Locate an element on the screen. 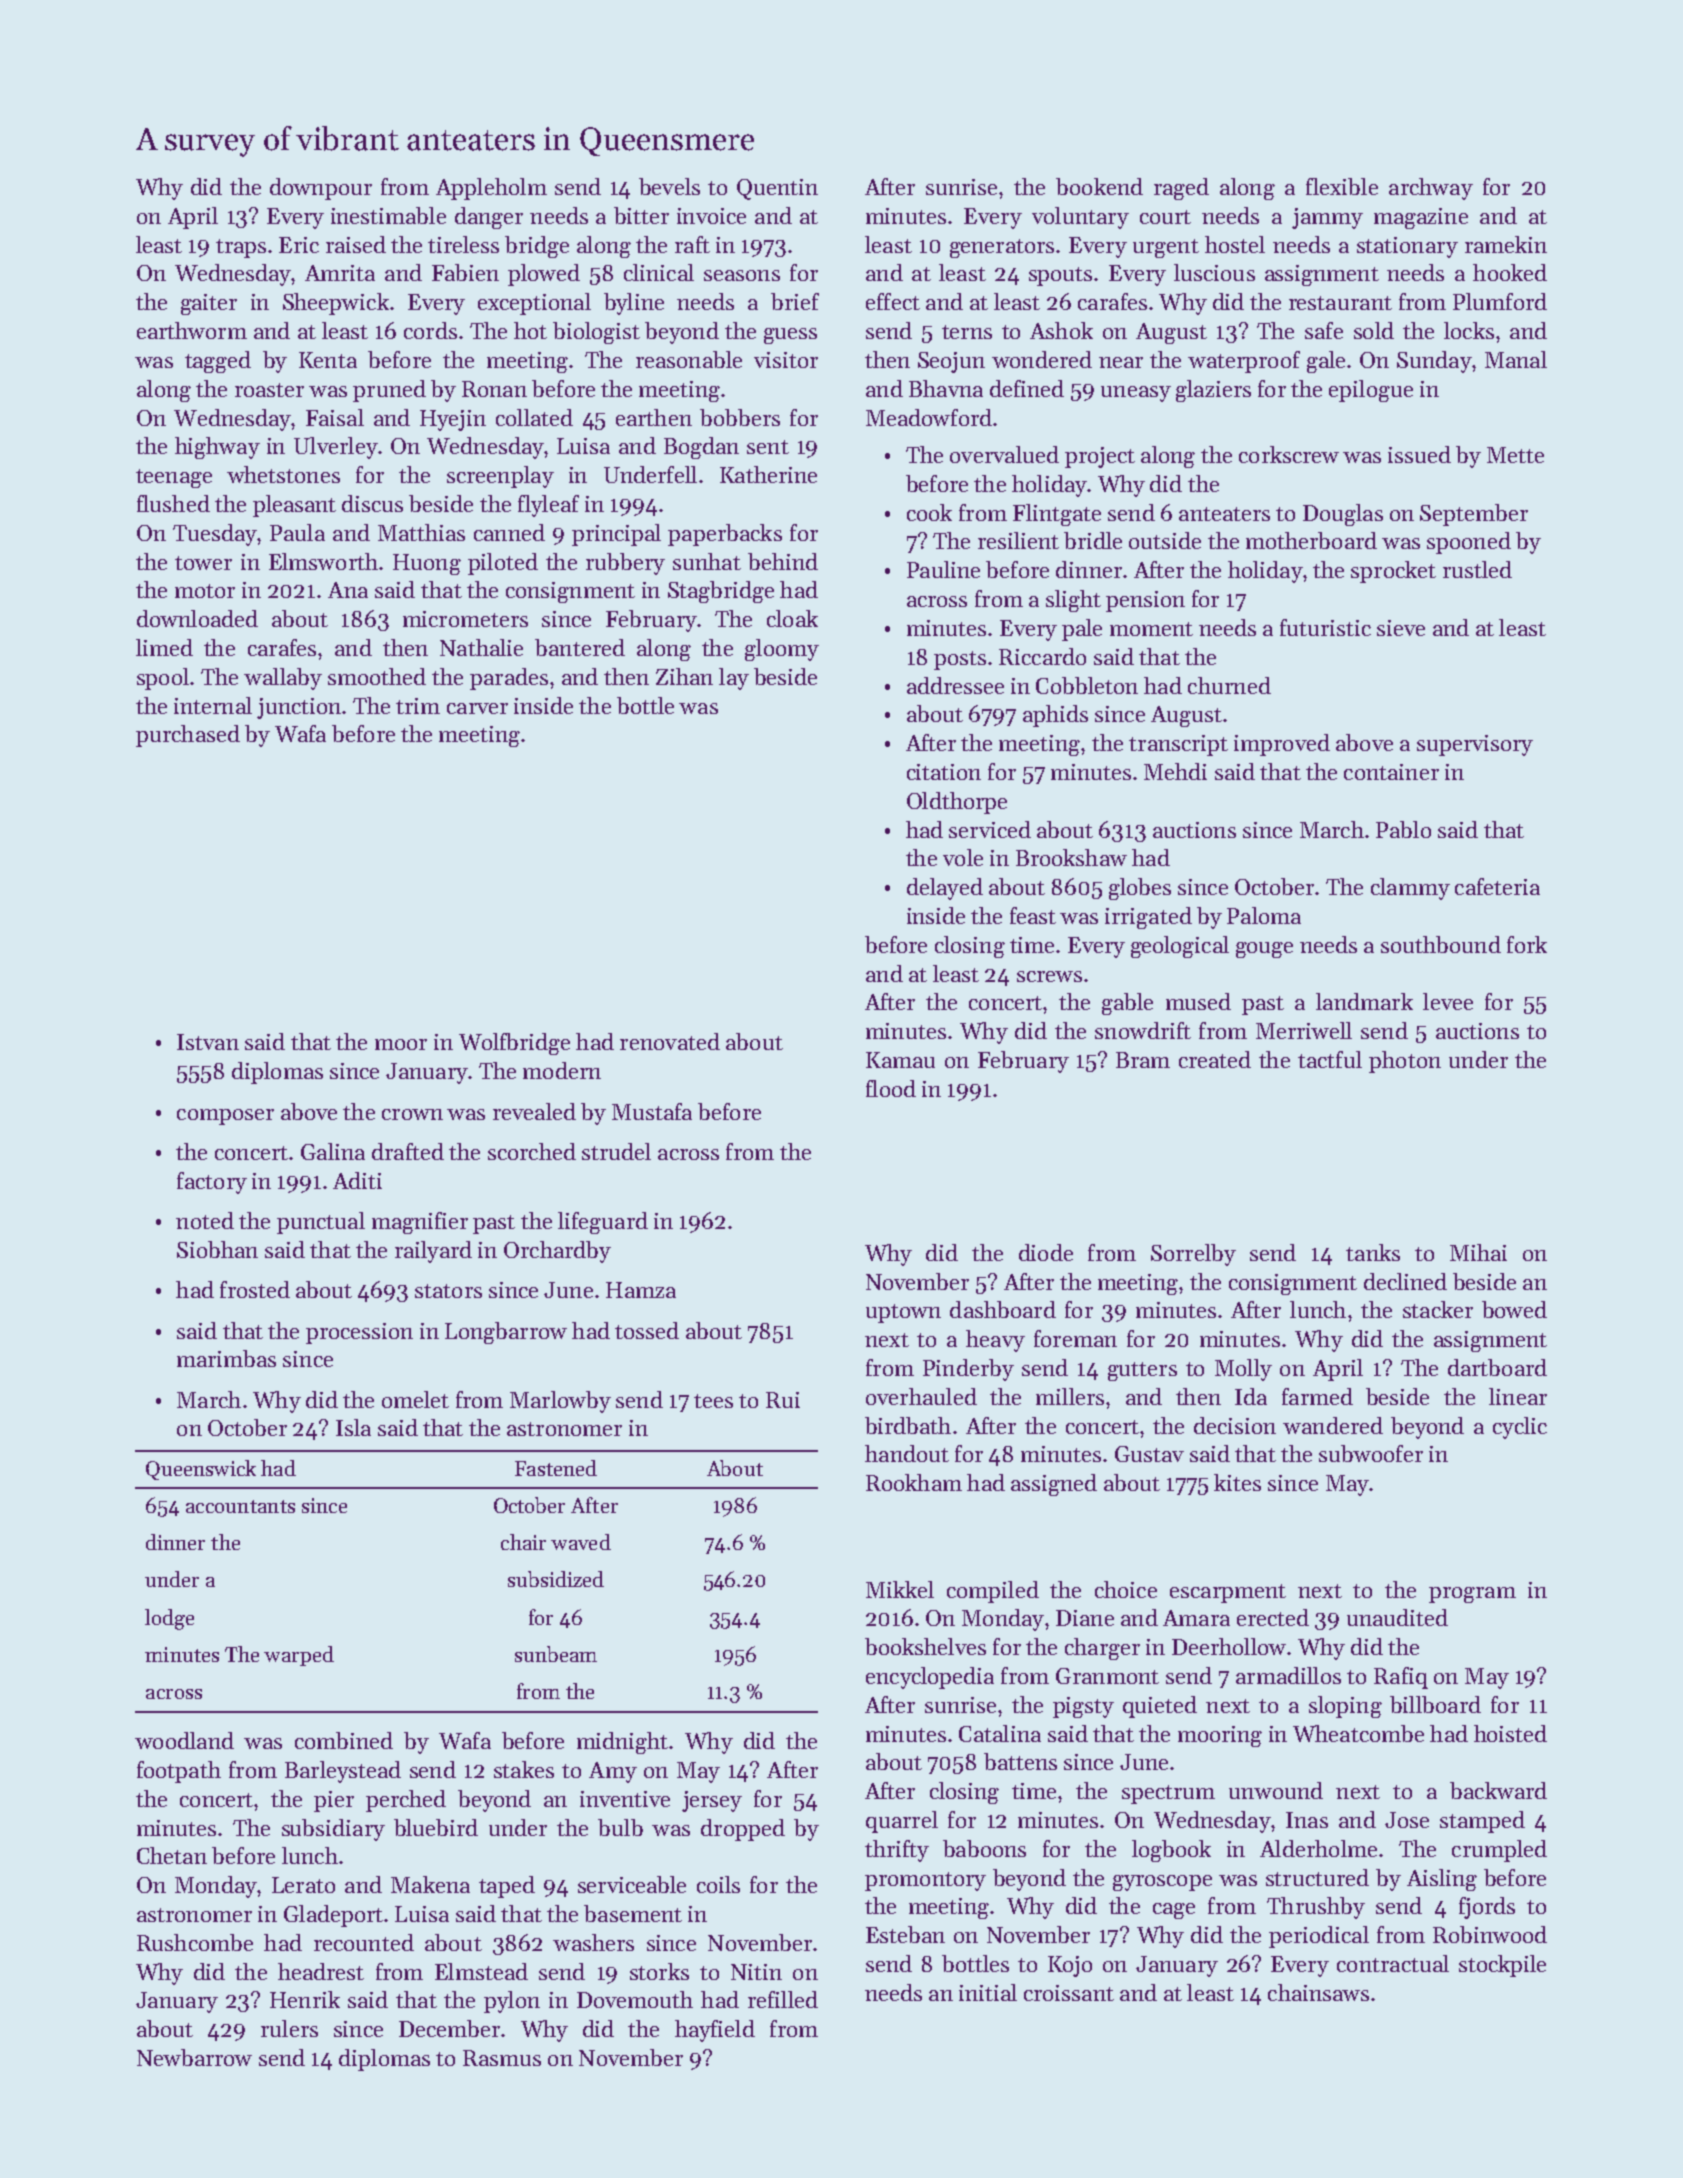 Image resolution: width=1683 pixels, height=2178 pixels. Sunday is located at coordinates (1434, 362).
